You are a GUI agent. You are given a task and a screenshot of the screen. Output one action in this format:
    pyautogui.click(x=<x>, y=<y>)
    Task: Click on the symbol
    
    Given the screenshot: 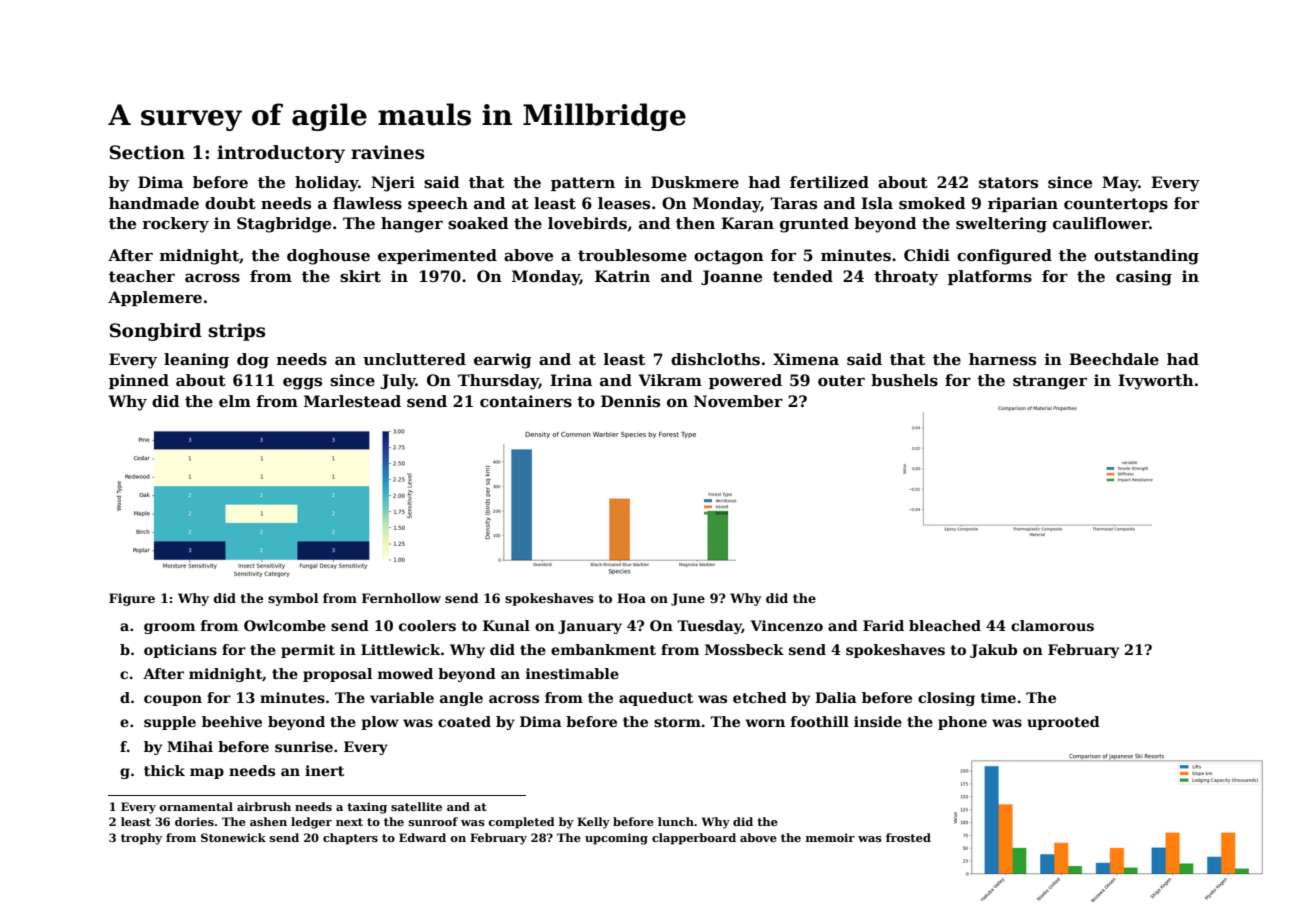 What is the action you would take?
    pyautogui.click(x=293, y=599)
